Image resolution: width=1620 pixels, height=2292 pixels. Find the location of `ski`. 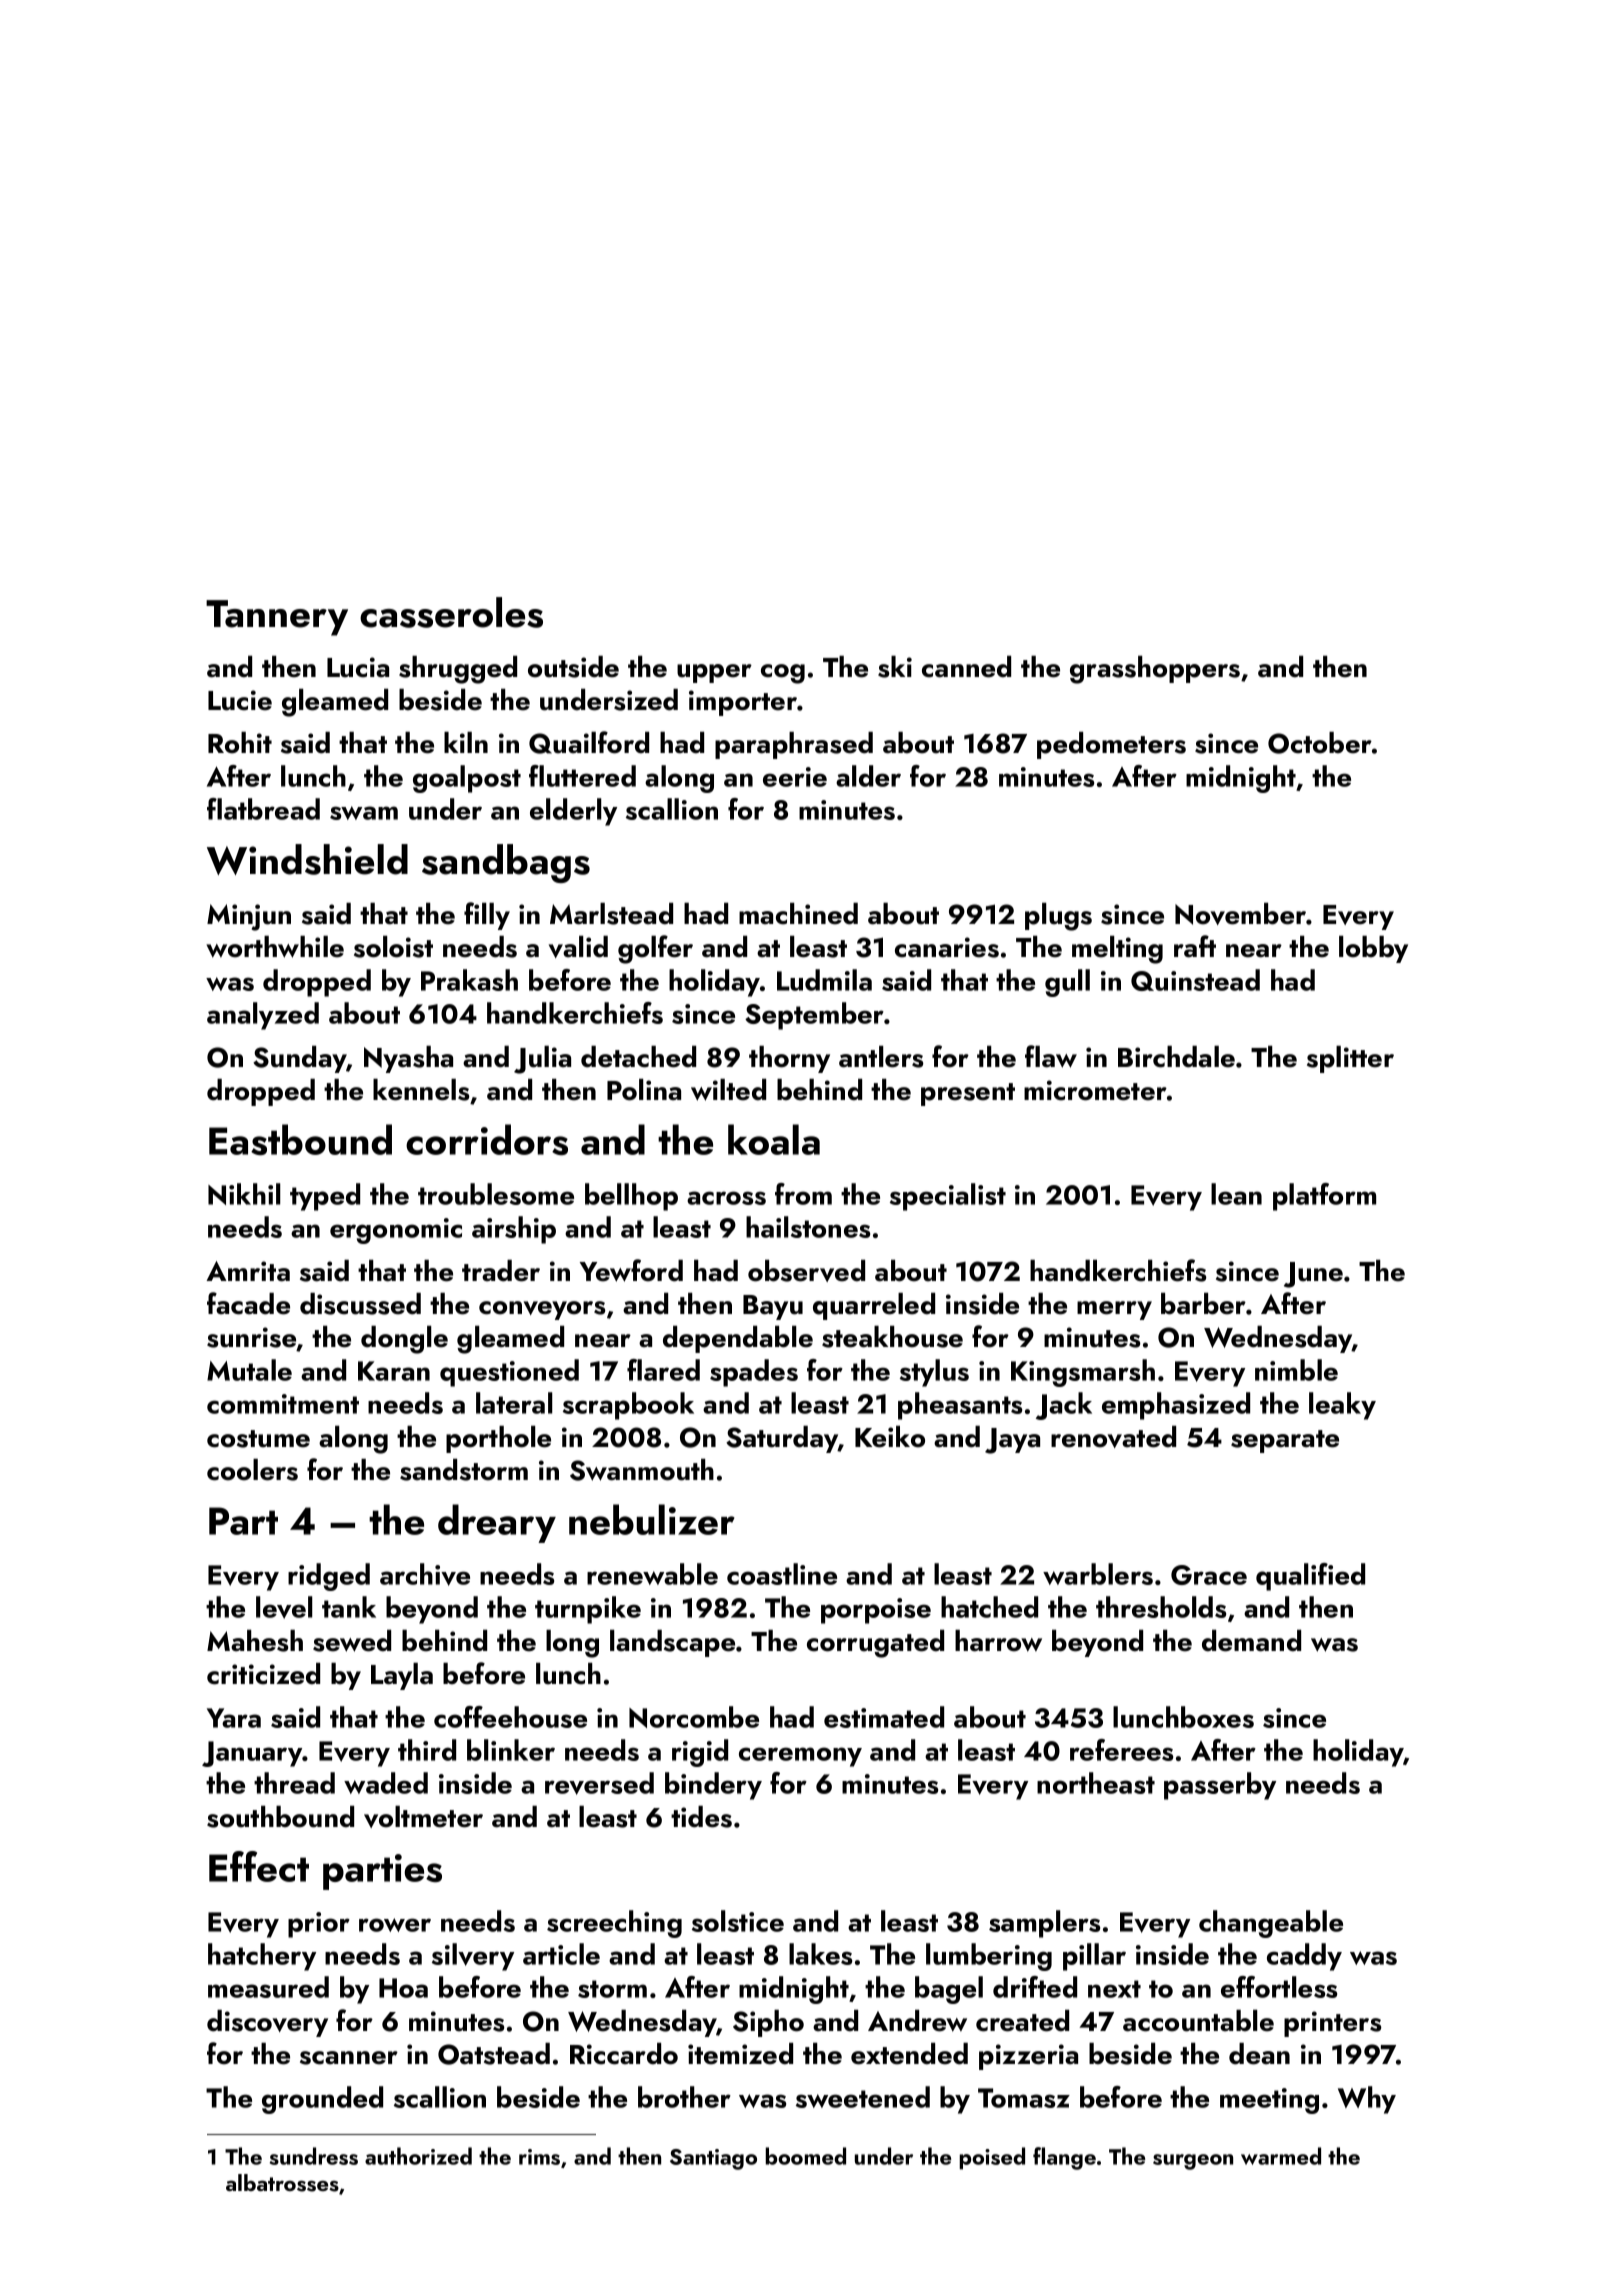

ski is located at coordinates (895, 667).
